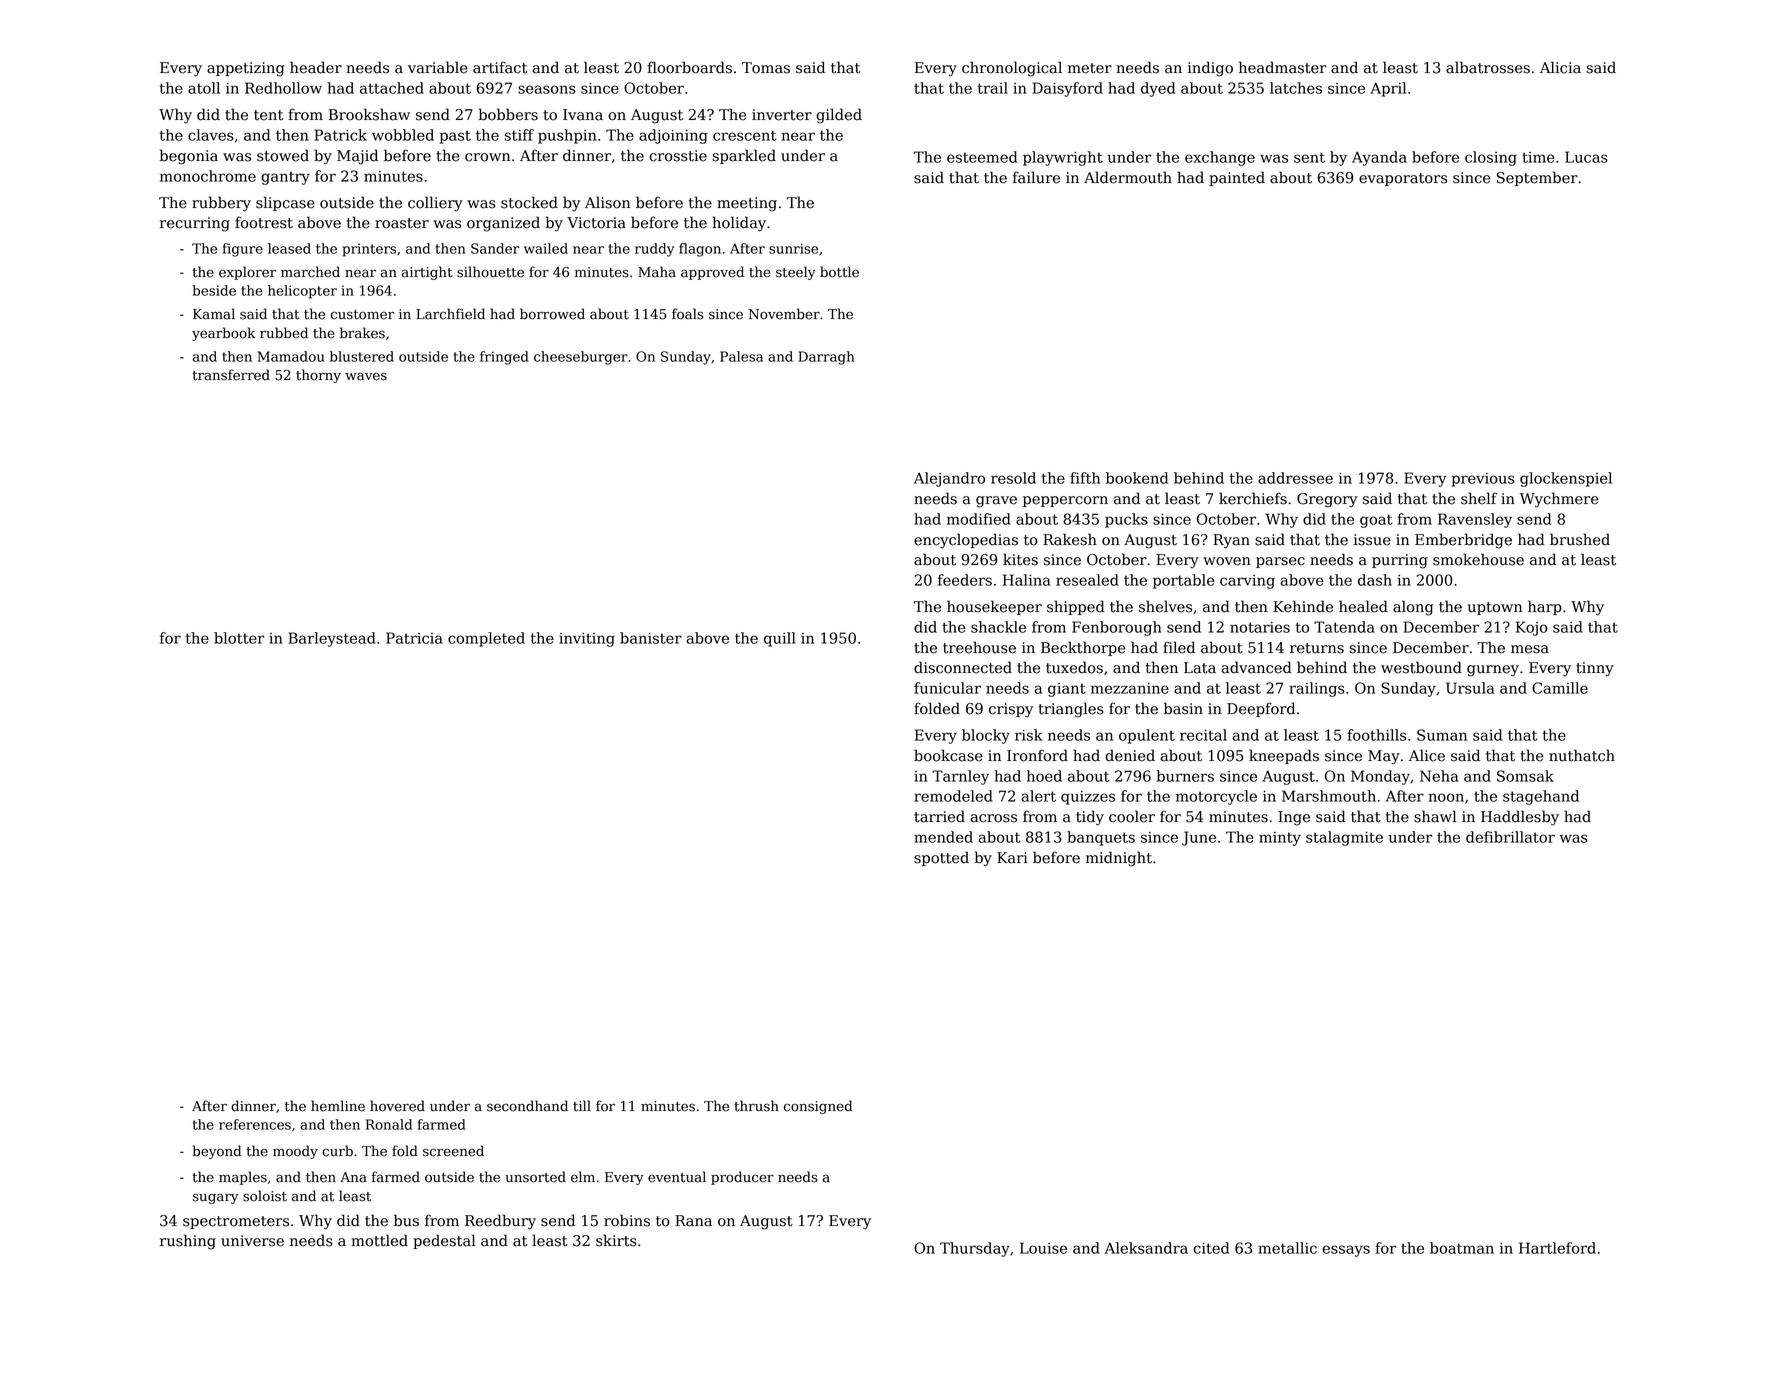 This screenshot has height=1381, width=1788. Describe the element at coordinates (1488, 67) in the screenshot. I see `albatrosses` at that location.
